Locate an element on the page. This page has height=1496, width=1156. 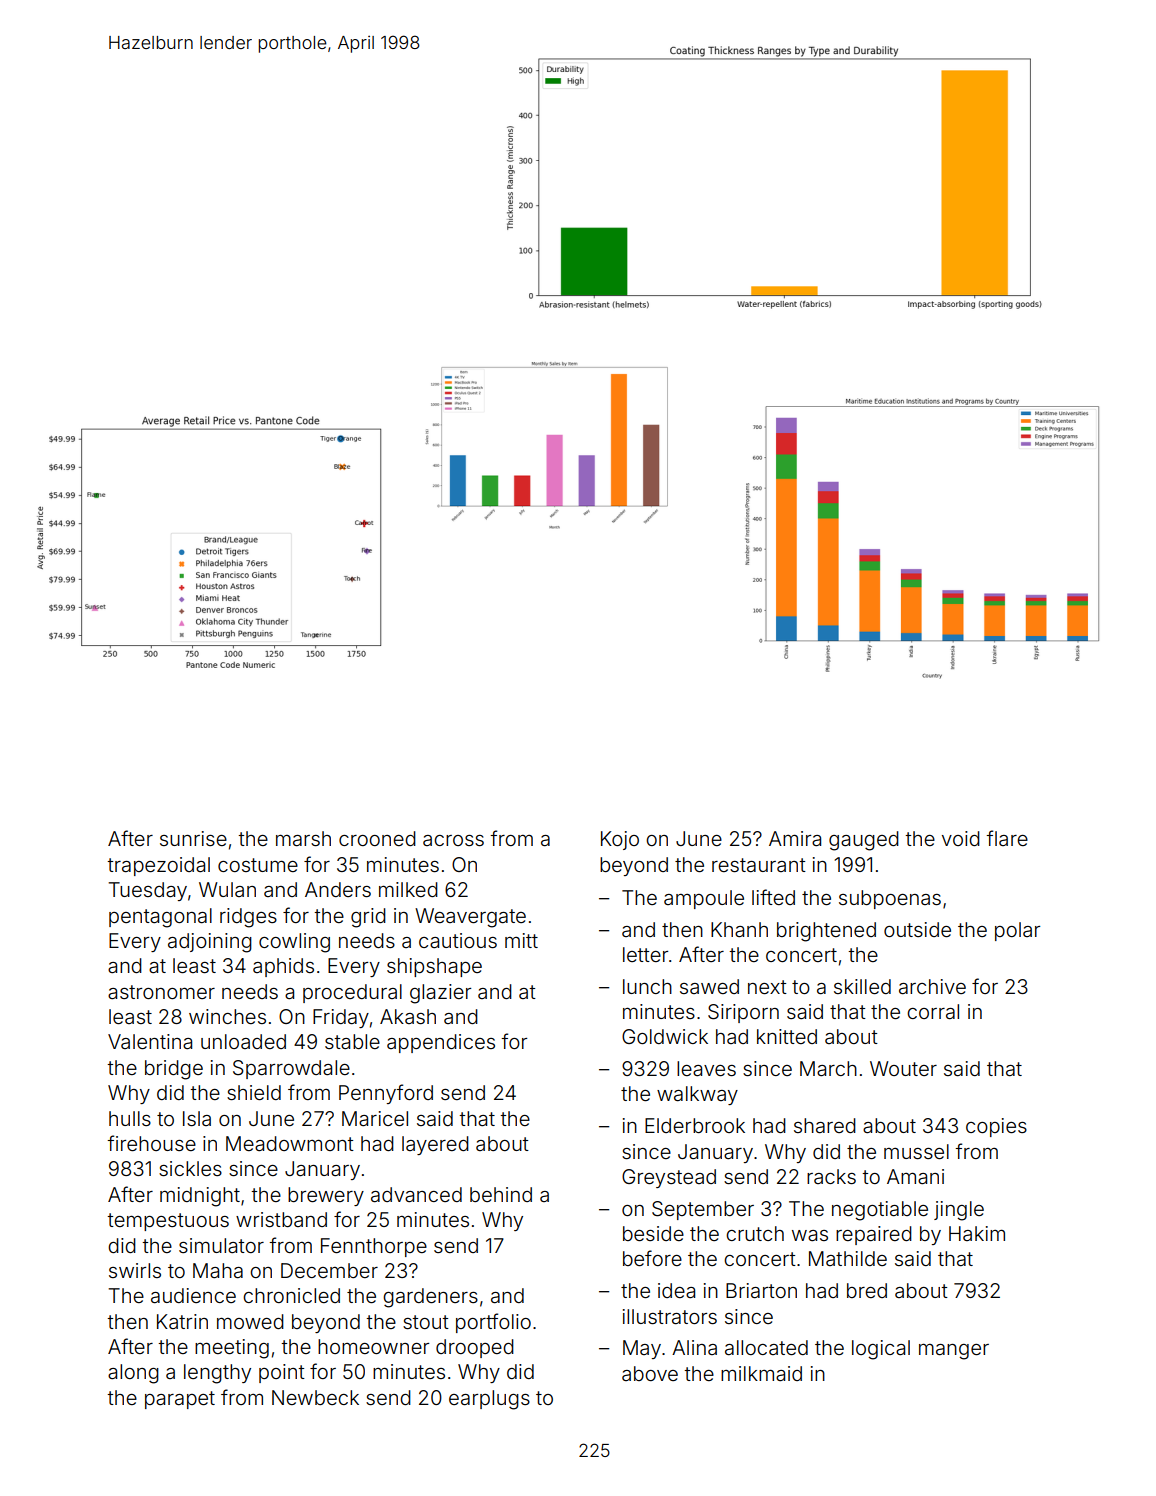
skilled is located at coordinates (862, 986).
